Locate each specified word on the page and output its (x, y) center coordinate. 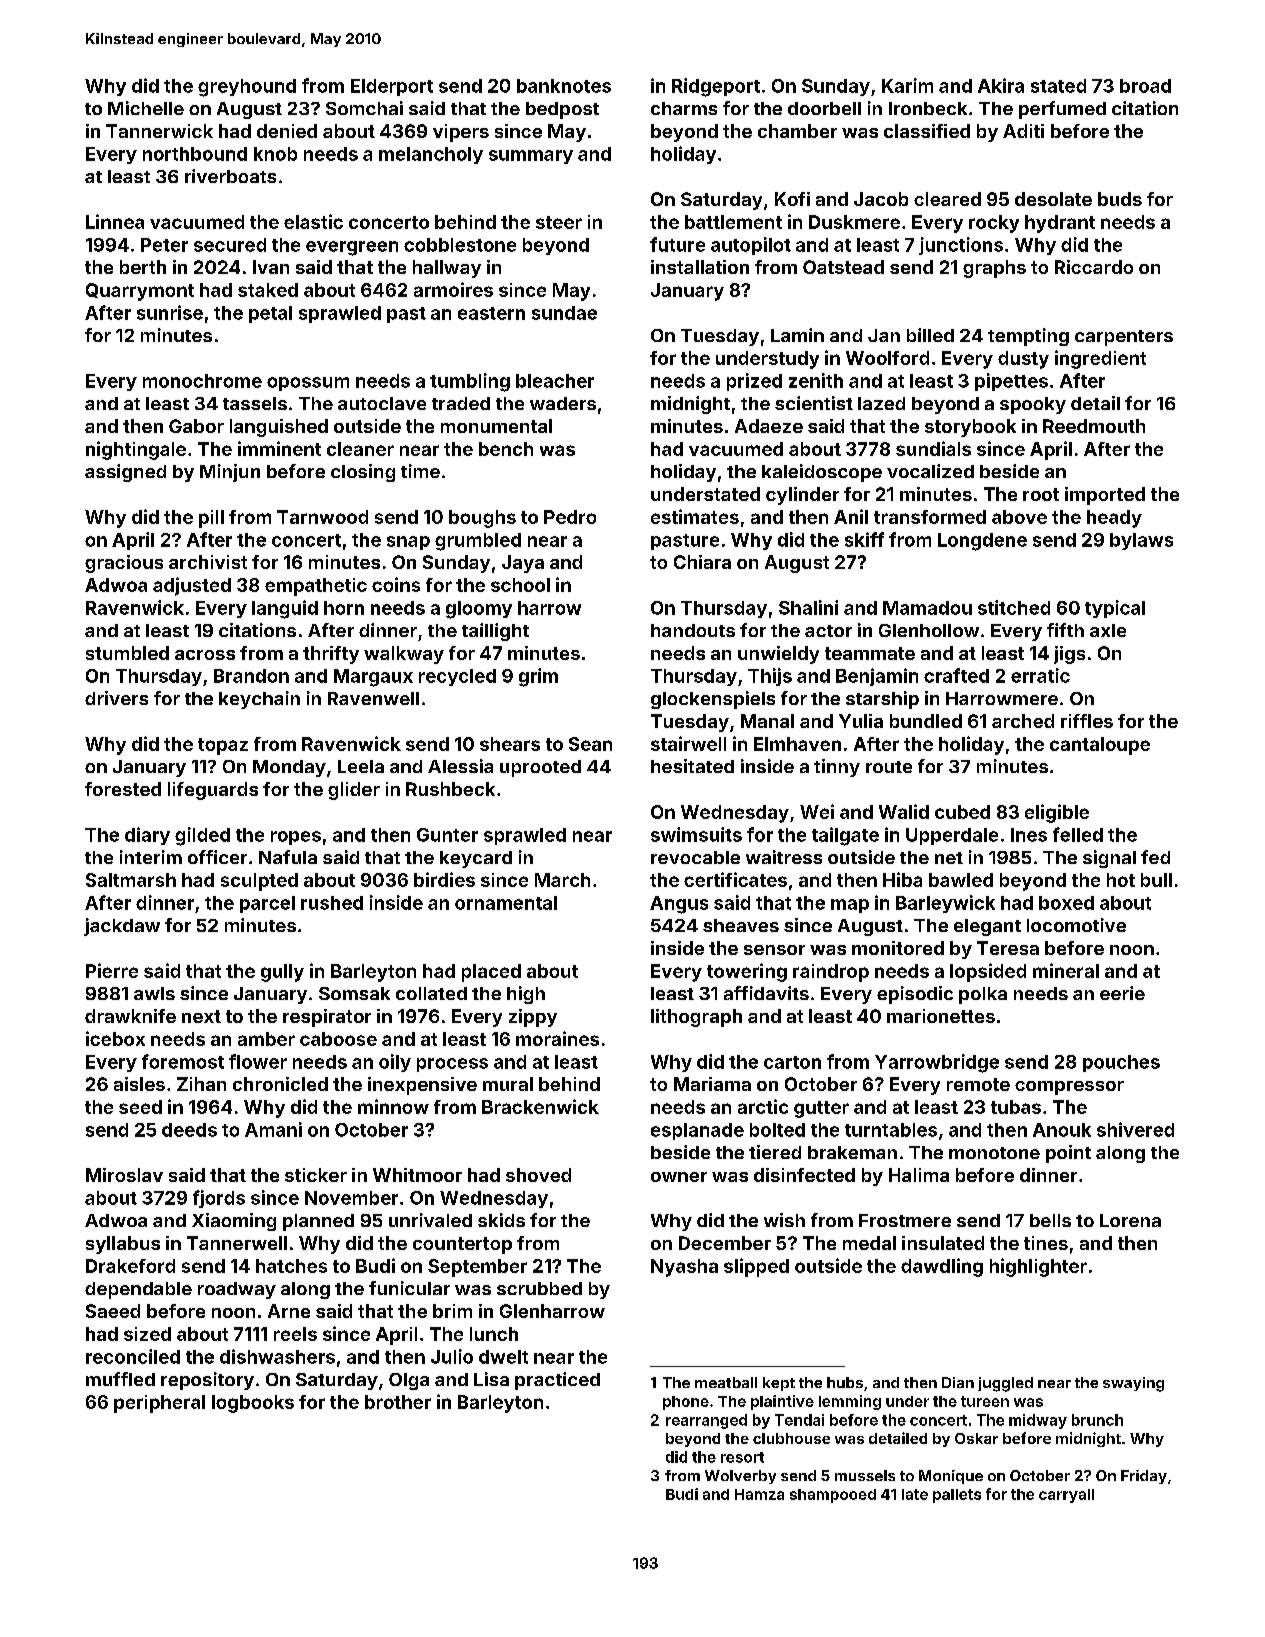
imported (1105, 496)
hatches (291, 1266)
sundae (564, 313)
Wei (817, 811)
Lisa (491, 1379)
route (889, 767)
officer (217, 857)
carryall (1066, 1496)
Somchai (364, 108)
